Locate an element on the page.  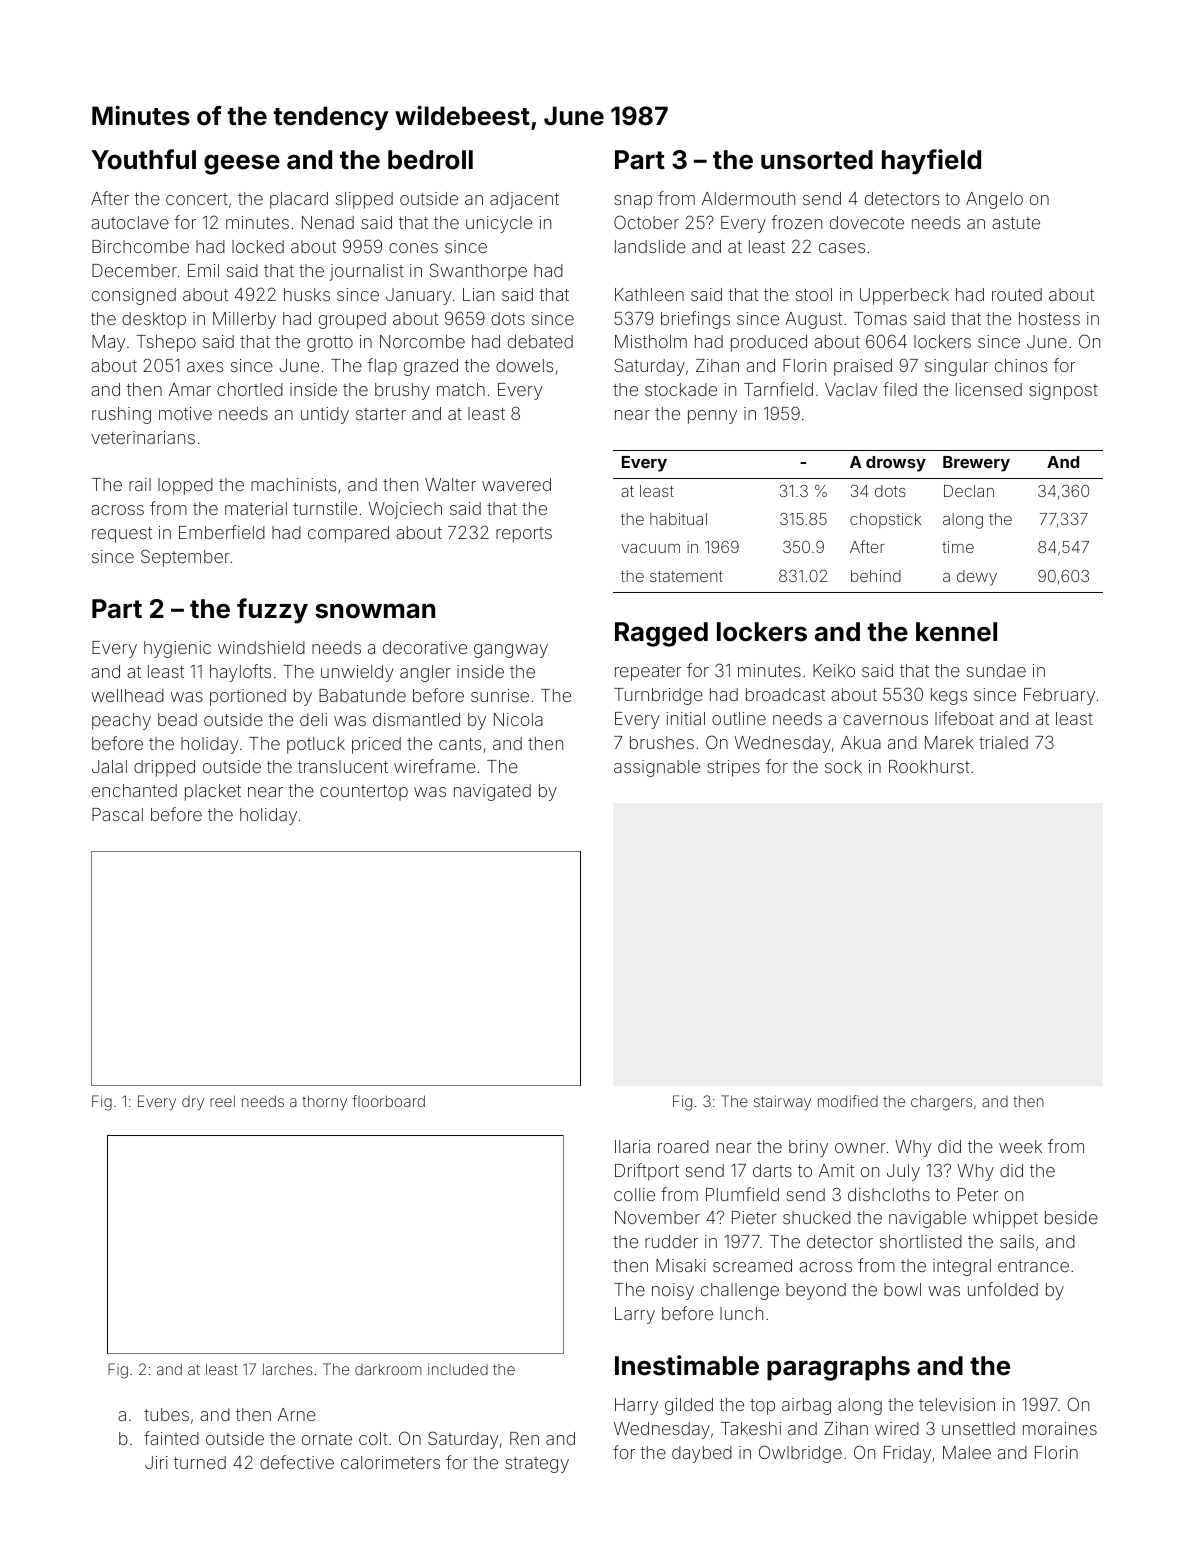
dry is located at coordinates (193, 1103).
